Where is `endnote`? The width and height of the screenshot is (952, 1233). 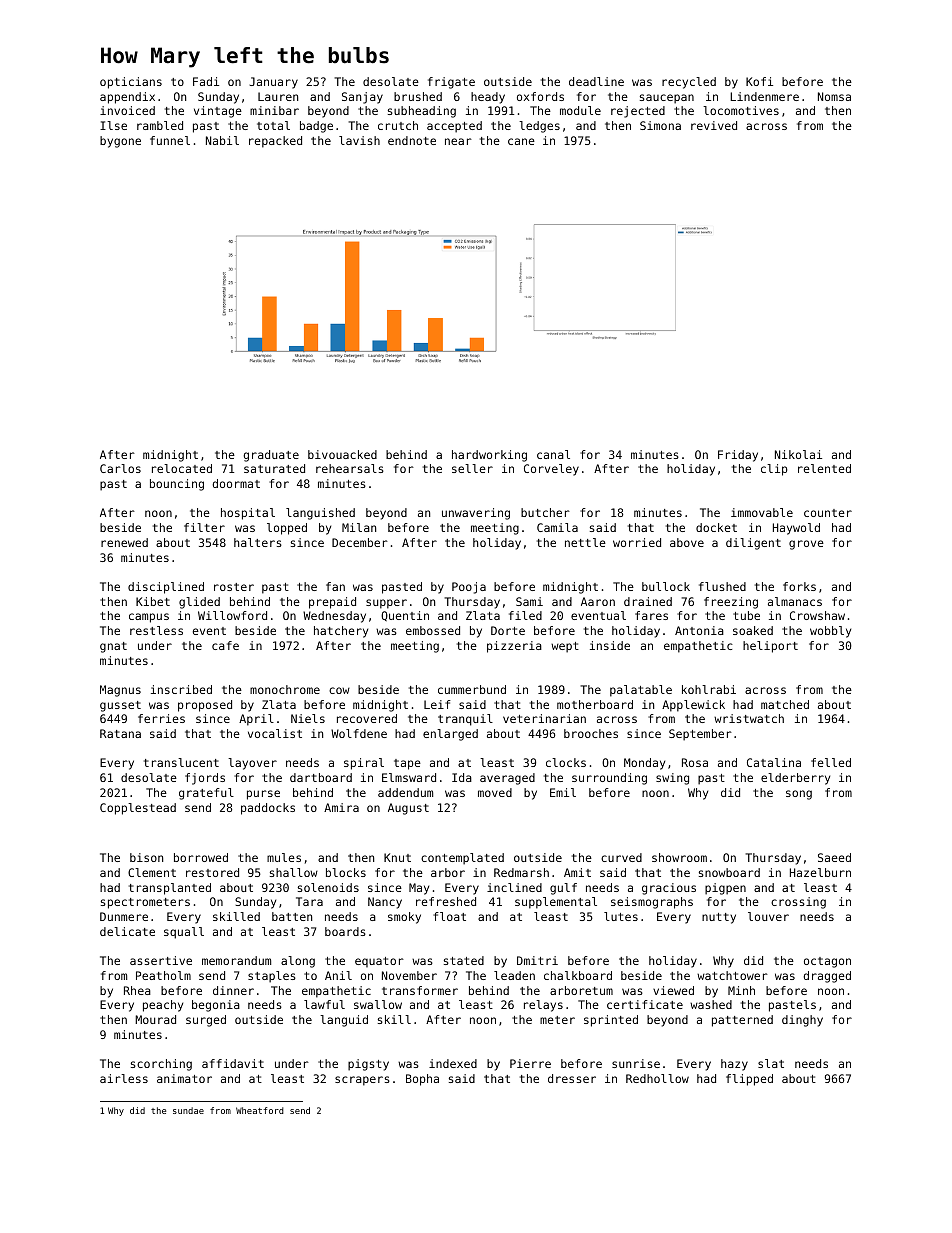 endnote is located at coordinates (412, 140).
